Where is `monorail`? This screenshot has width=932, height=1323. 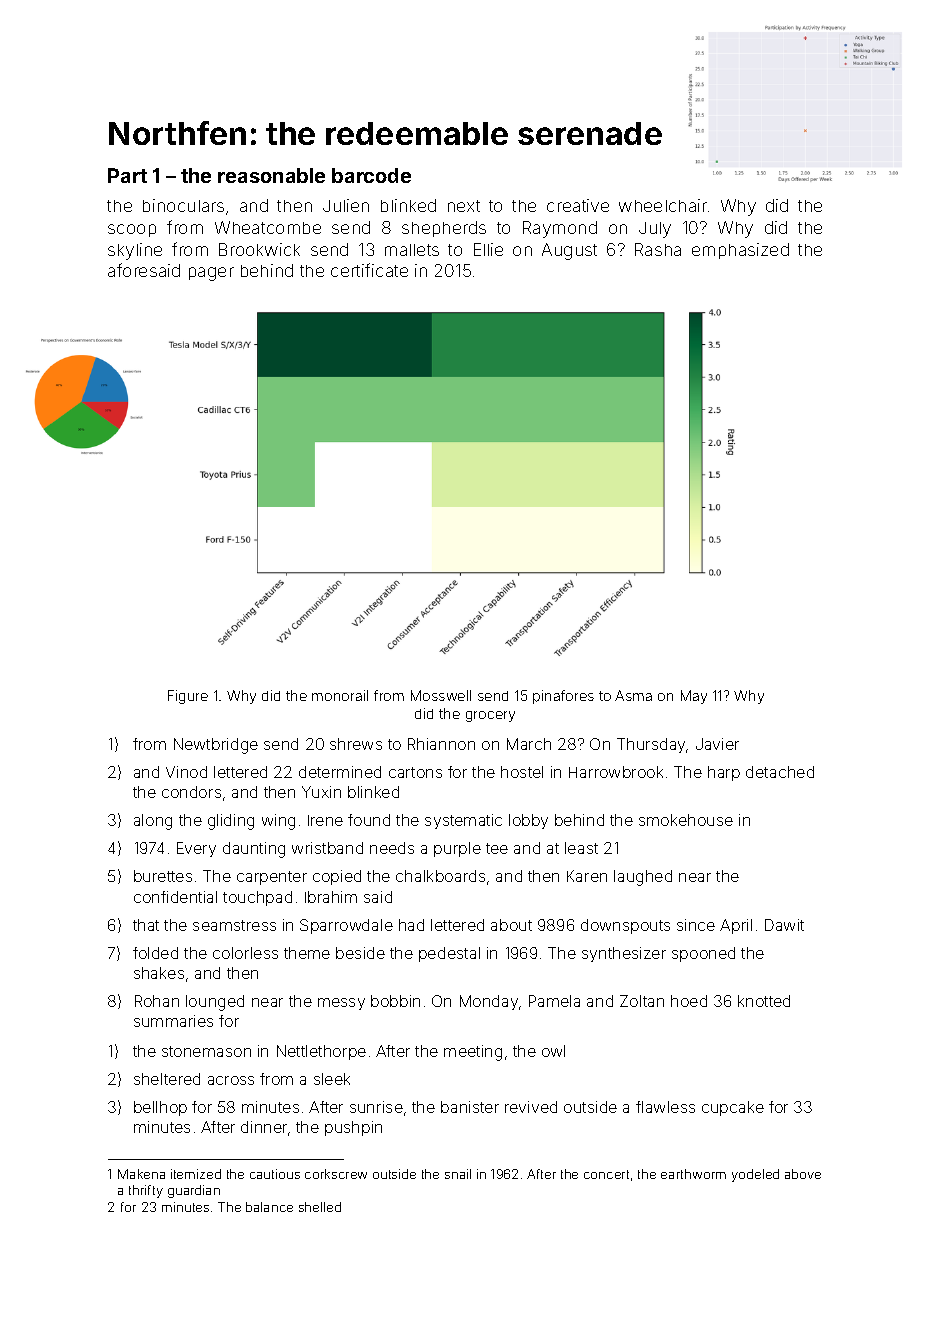 monorail is located at coordinates (340, 695).
